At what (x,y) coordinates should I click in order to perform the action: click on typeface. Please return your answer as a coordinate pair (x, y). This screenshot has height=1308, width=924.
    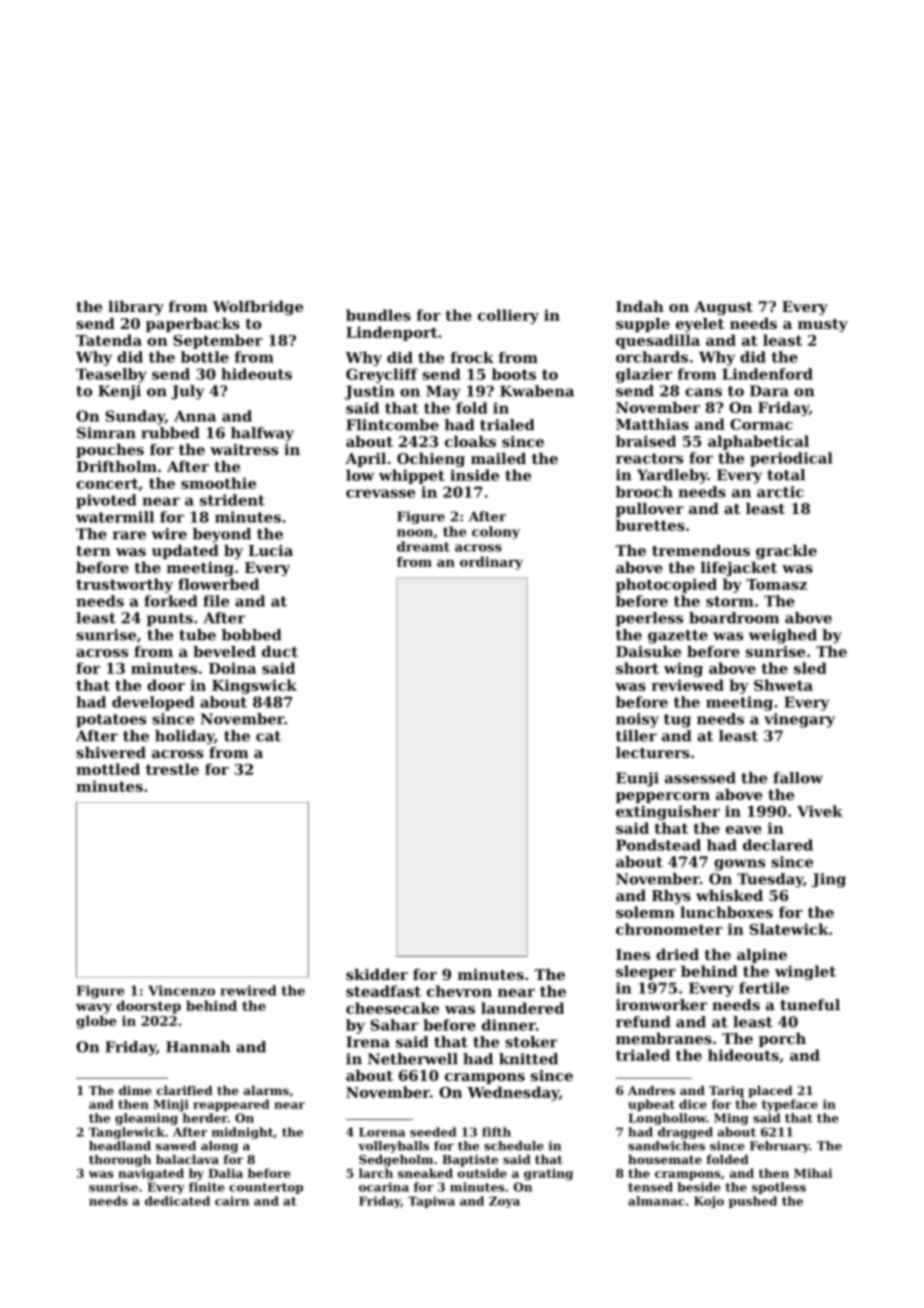
    Looking at the image, I should click on (790, 1105).
